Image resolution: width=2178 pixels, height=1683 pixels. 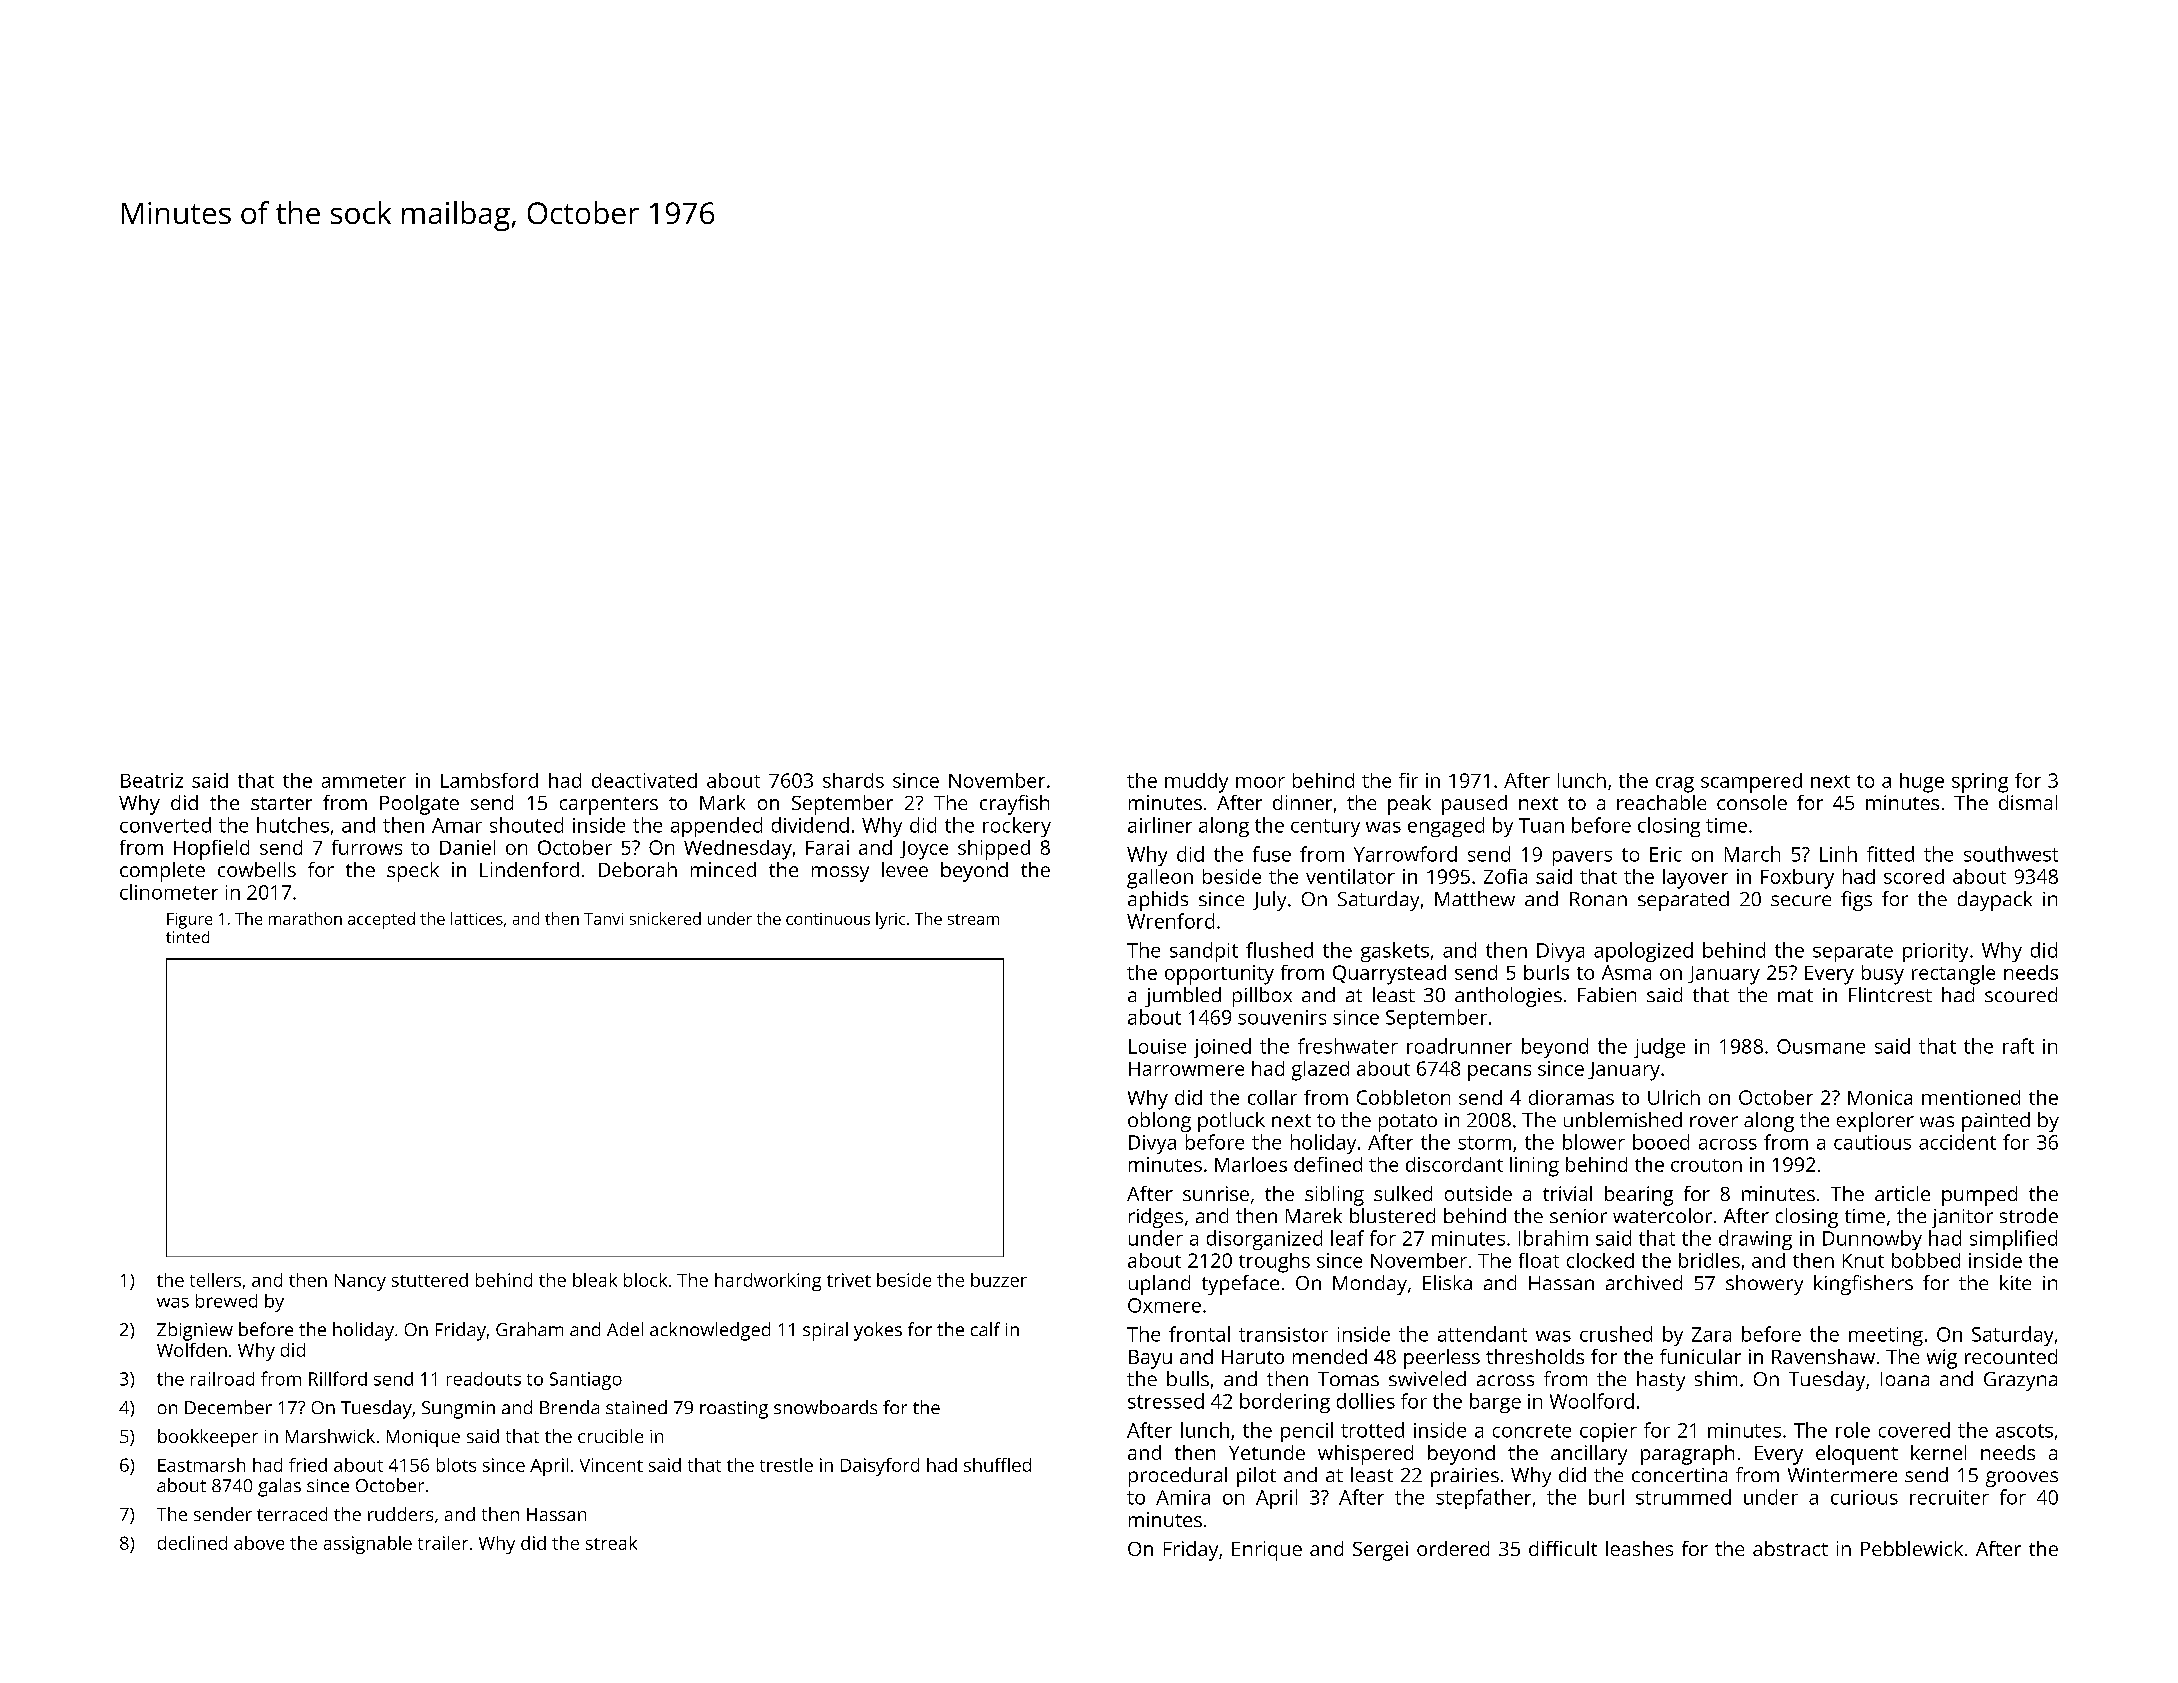 What do you see at coordinates (443, 1543) in the screenshot?
I see `trailer` at bounding box center [443, 1543].
